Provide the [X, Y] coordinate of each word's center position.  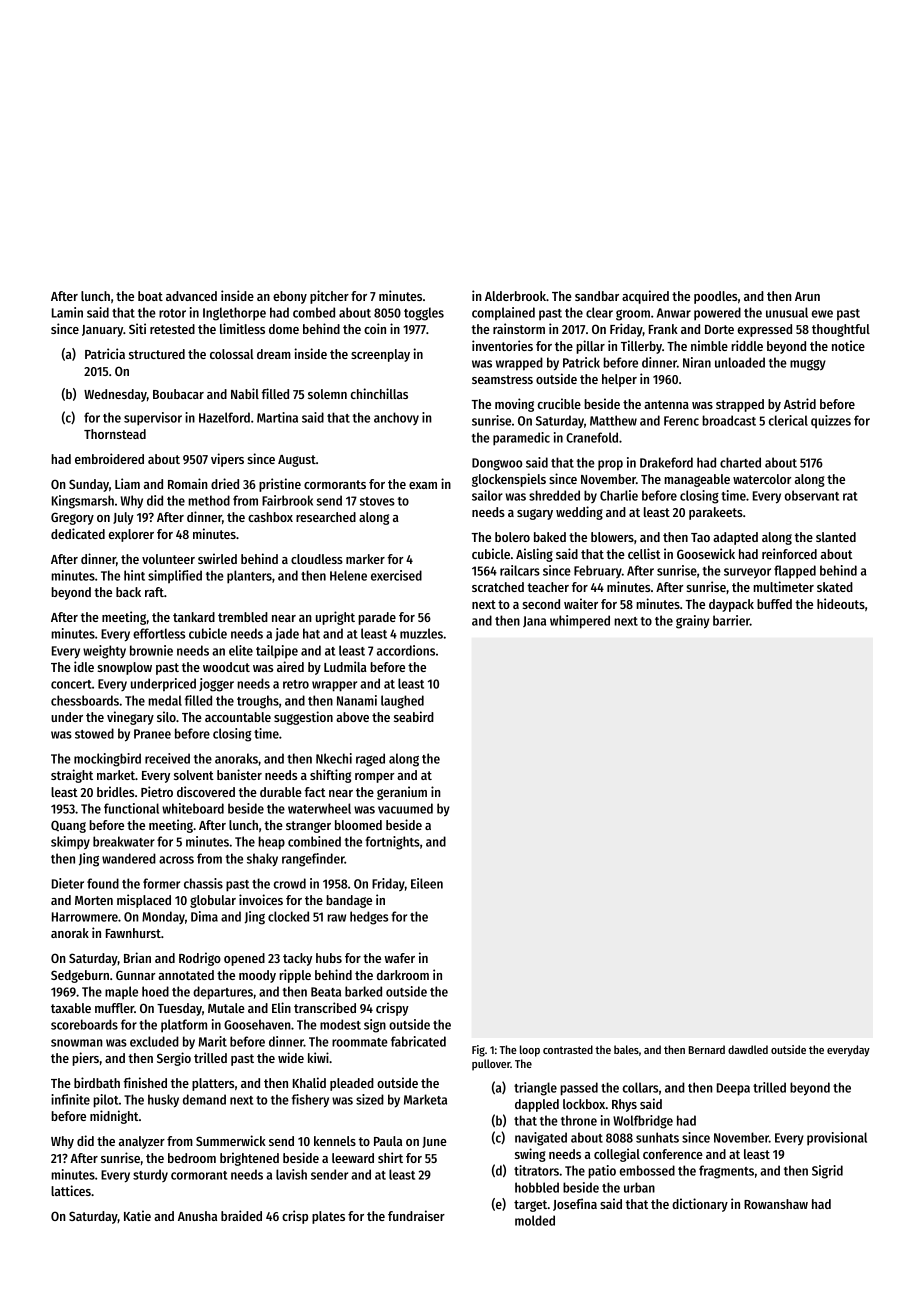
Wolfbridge [643, 1122]
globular [213, 901]
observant [812, 495]
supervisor [153, 419]
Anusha [197, 1216]
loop [530, 1051]
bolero [512, 537]
